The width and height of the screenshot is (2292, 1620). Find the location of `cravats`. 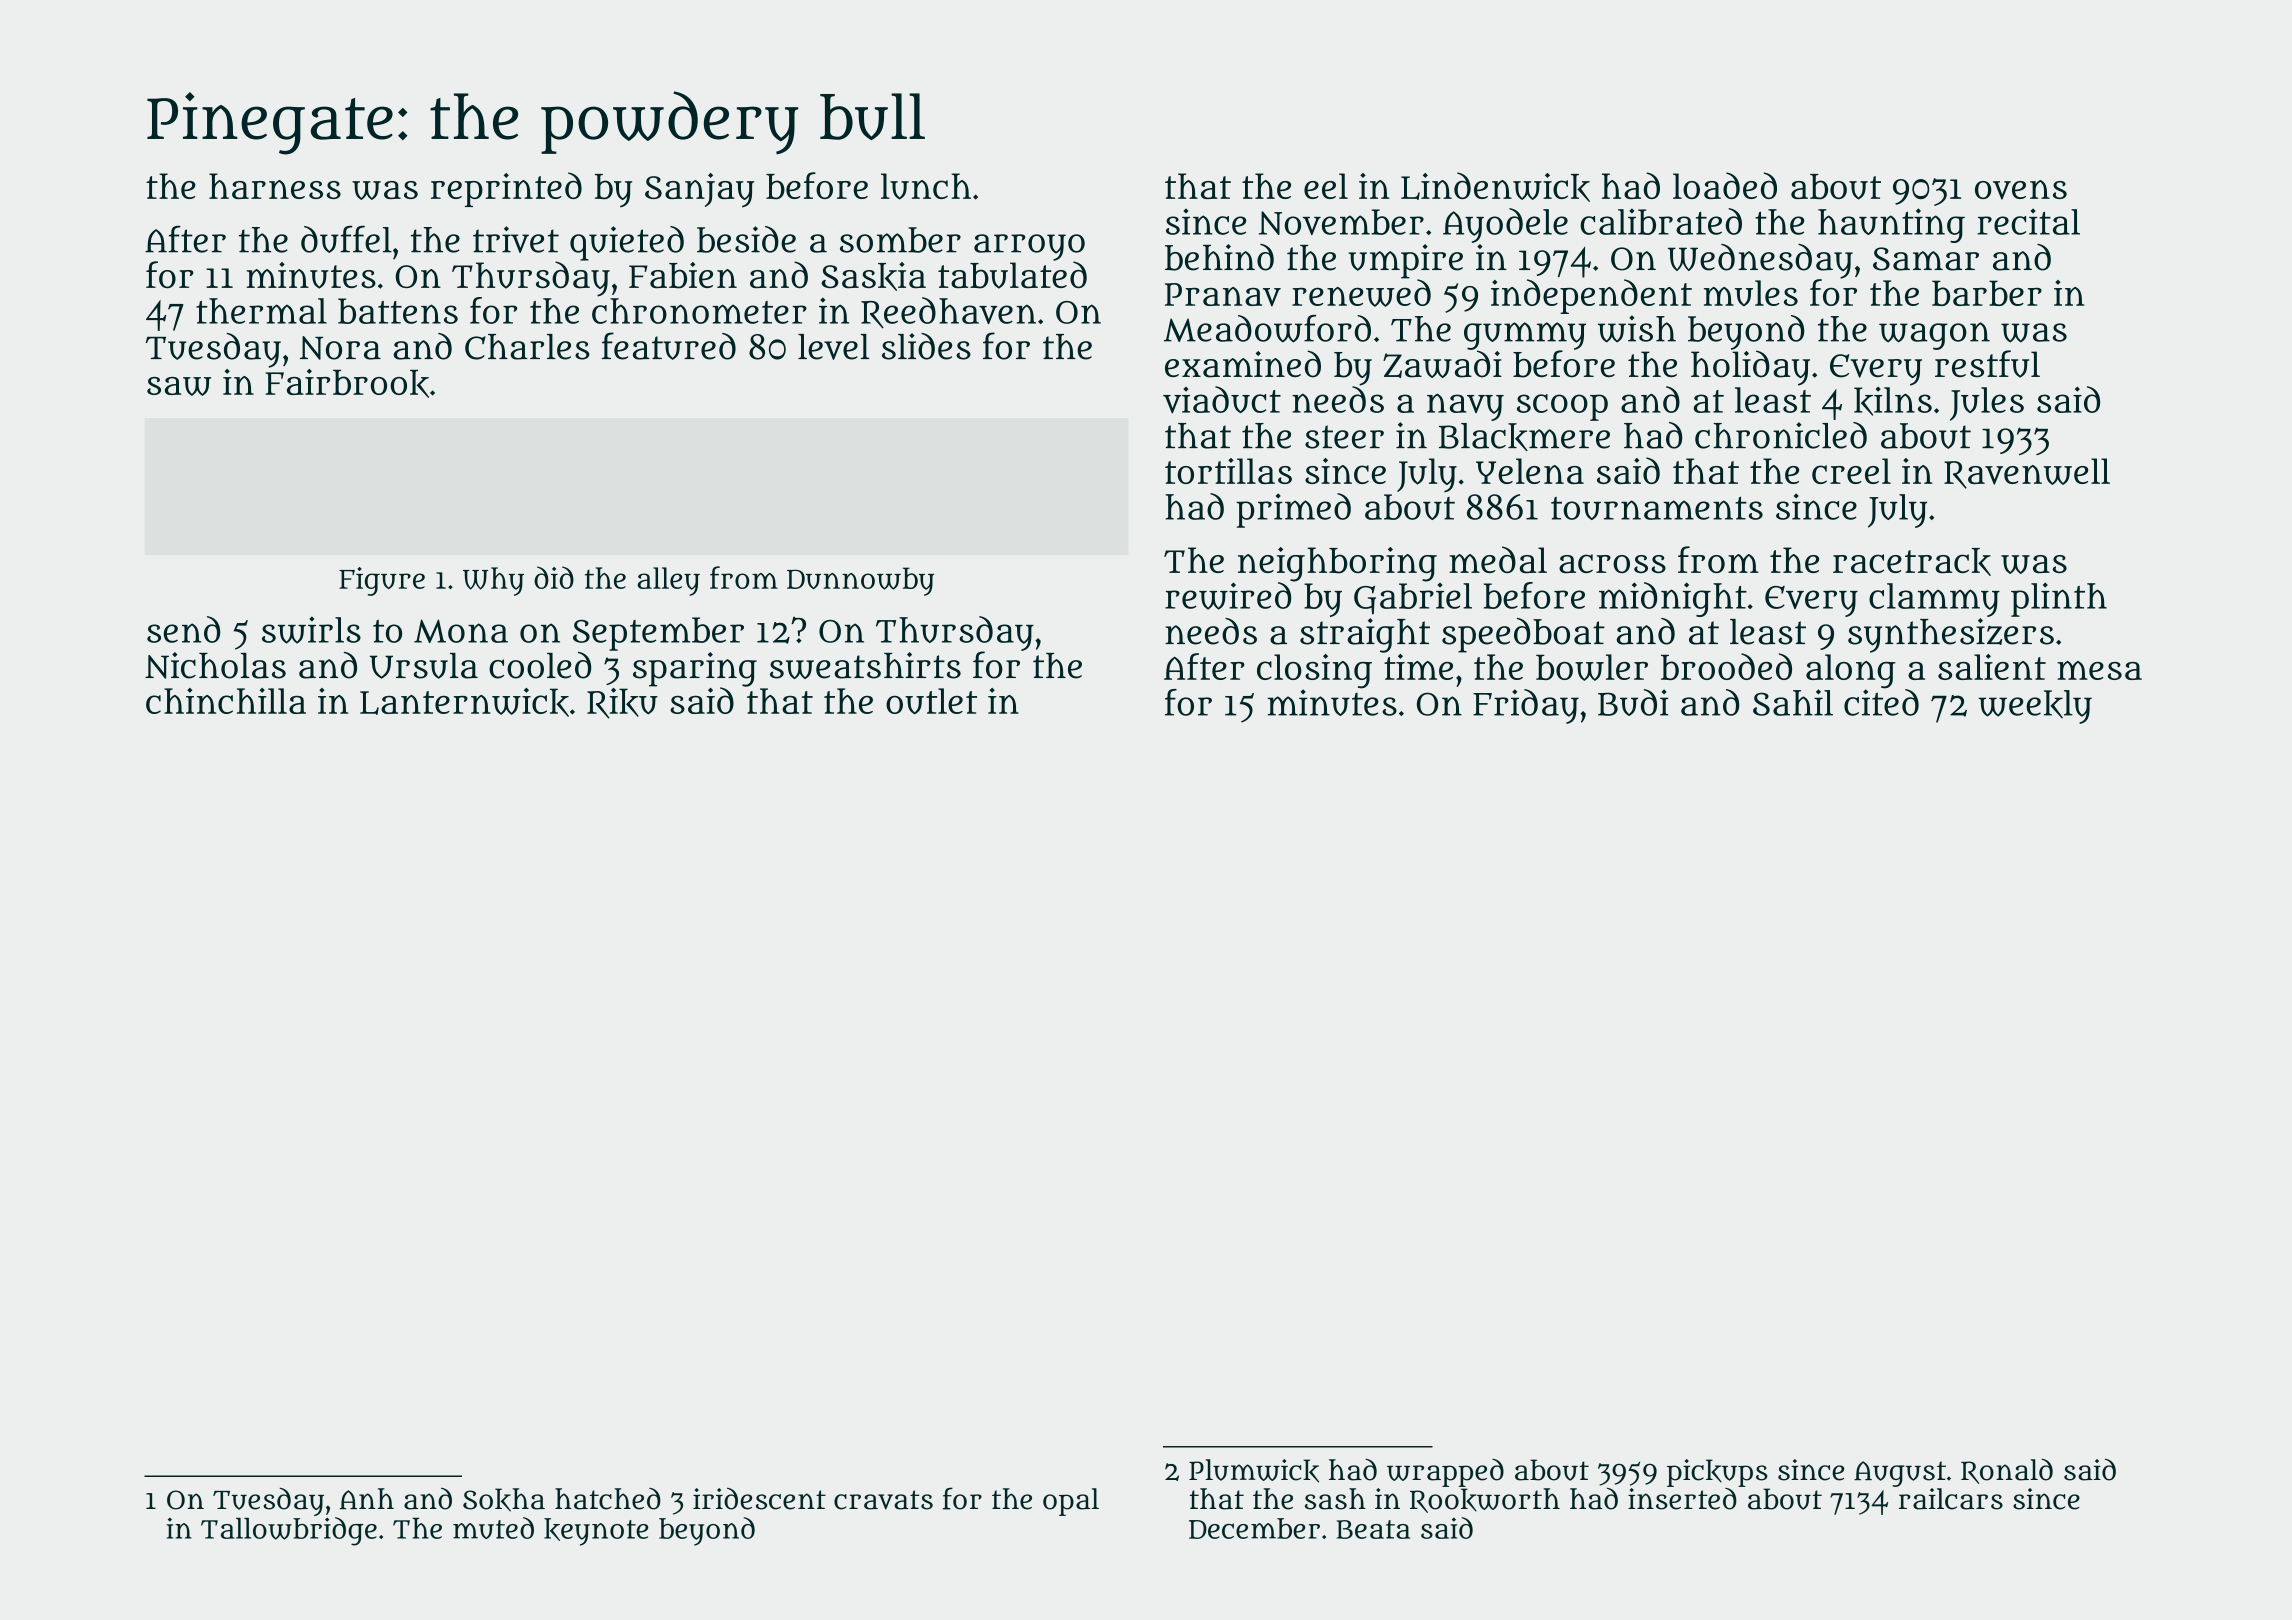

cravats is located at coordinates (883, 1500).
